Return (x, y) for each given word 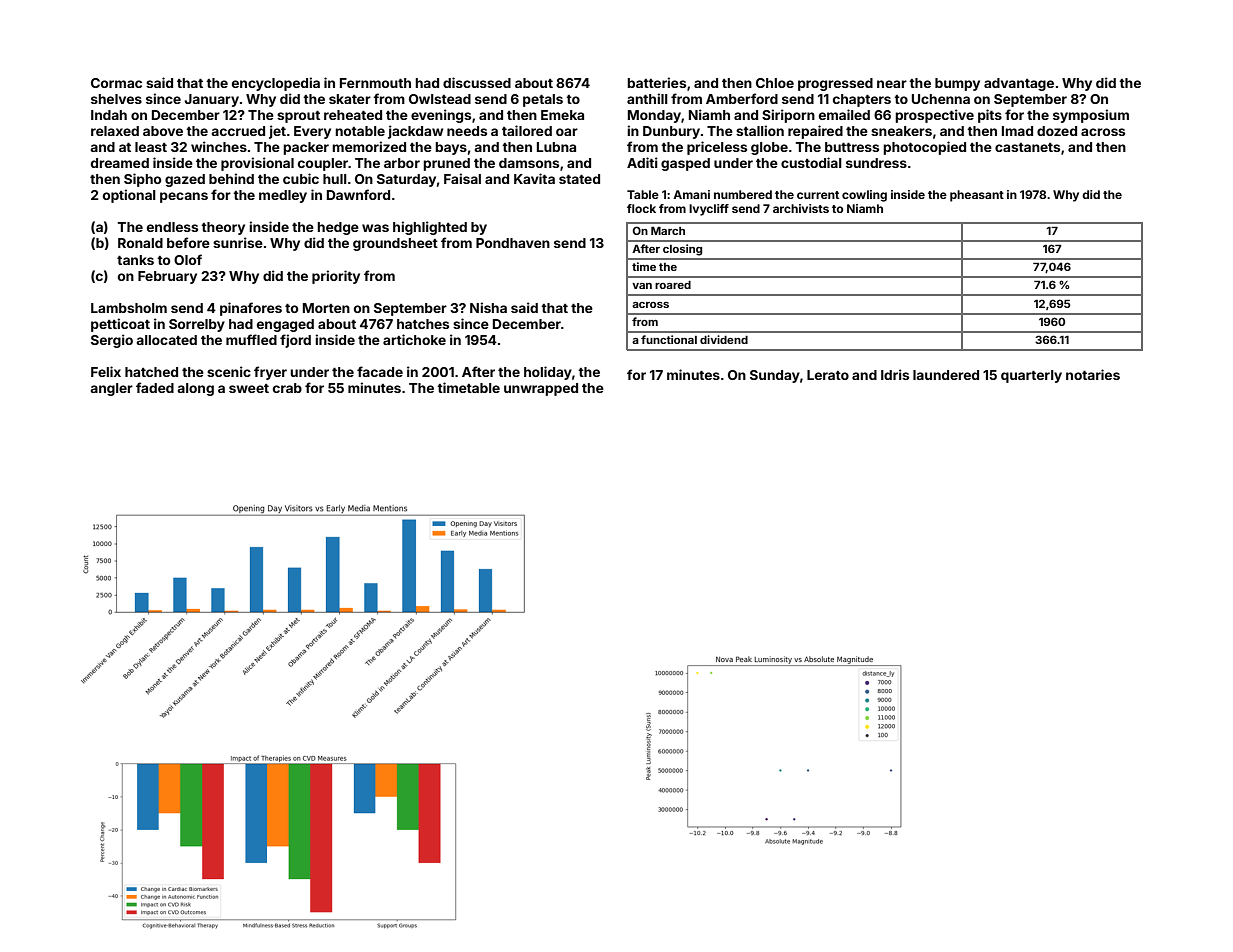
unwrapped (541, 389)
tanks (135, 260)
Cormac (116, 83)
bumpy (957, 84)
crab (287, 388)
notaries (1093, 374)
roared (673, 285)
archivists (801, 208)
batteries (656, 82)
